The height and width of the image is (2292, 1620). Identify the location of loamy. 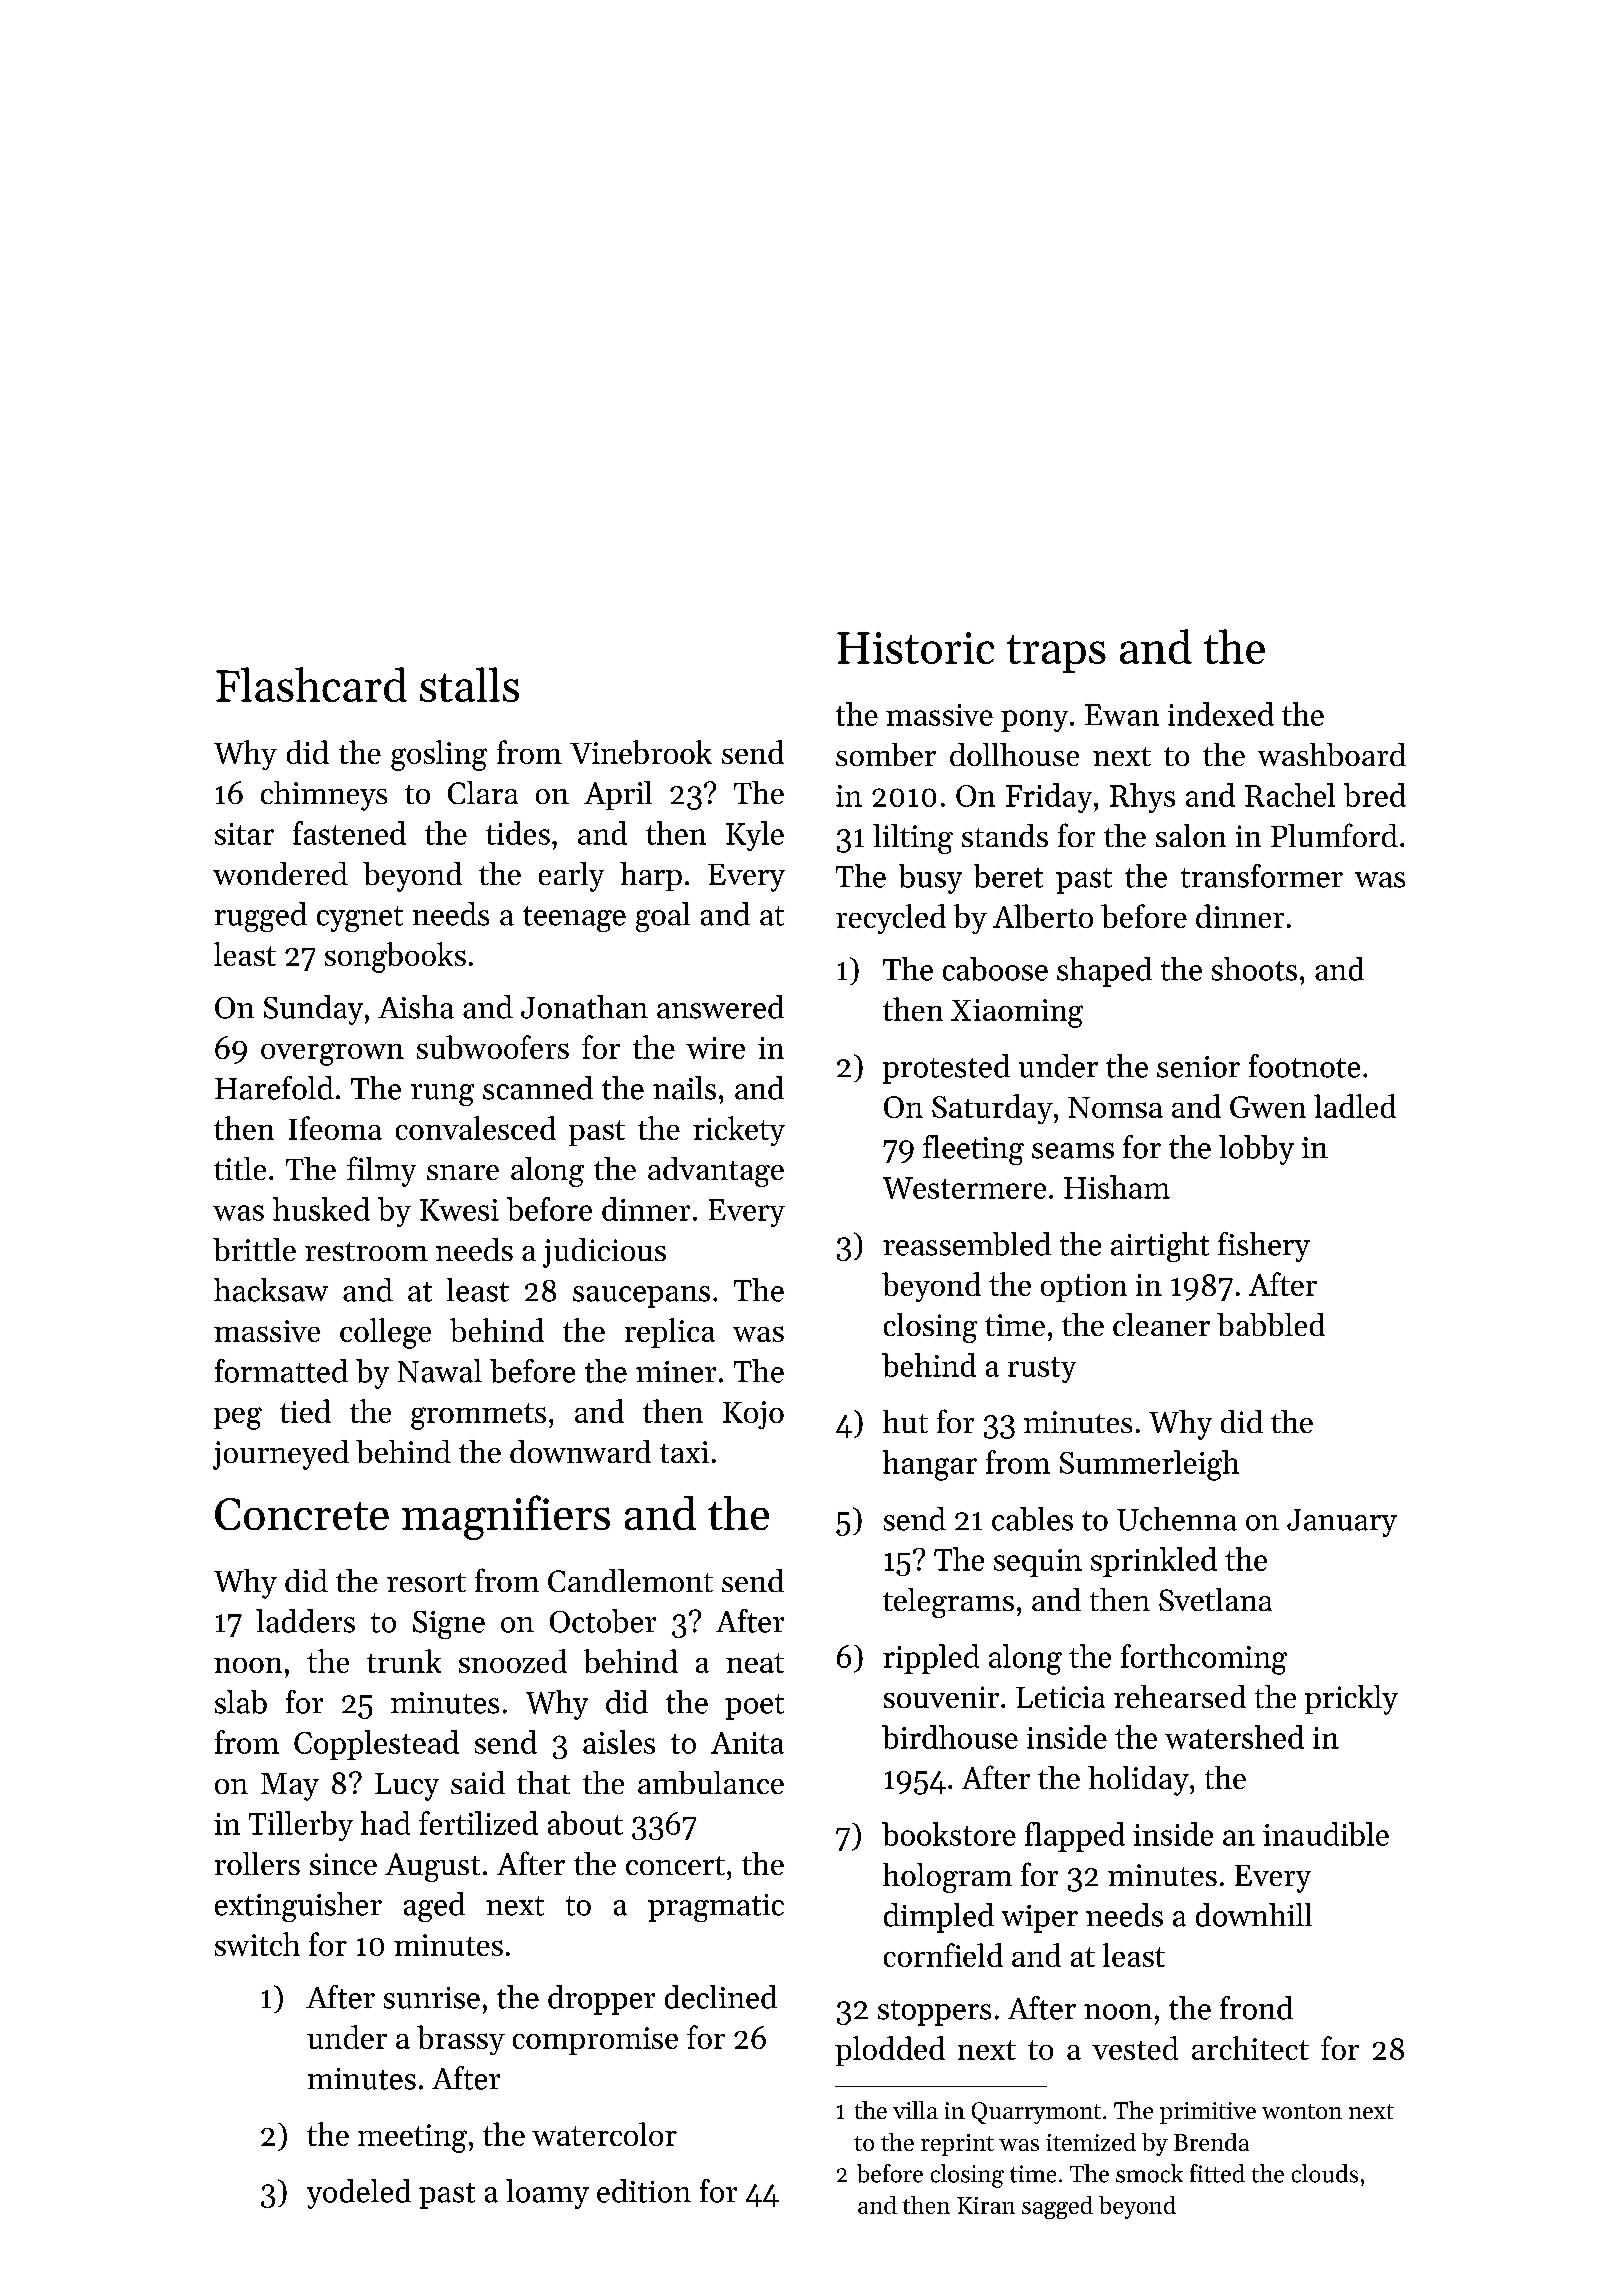
(547, 2194).
